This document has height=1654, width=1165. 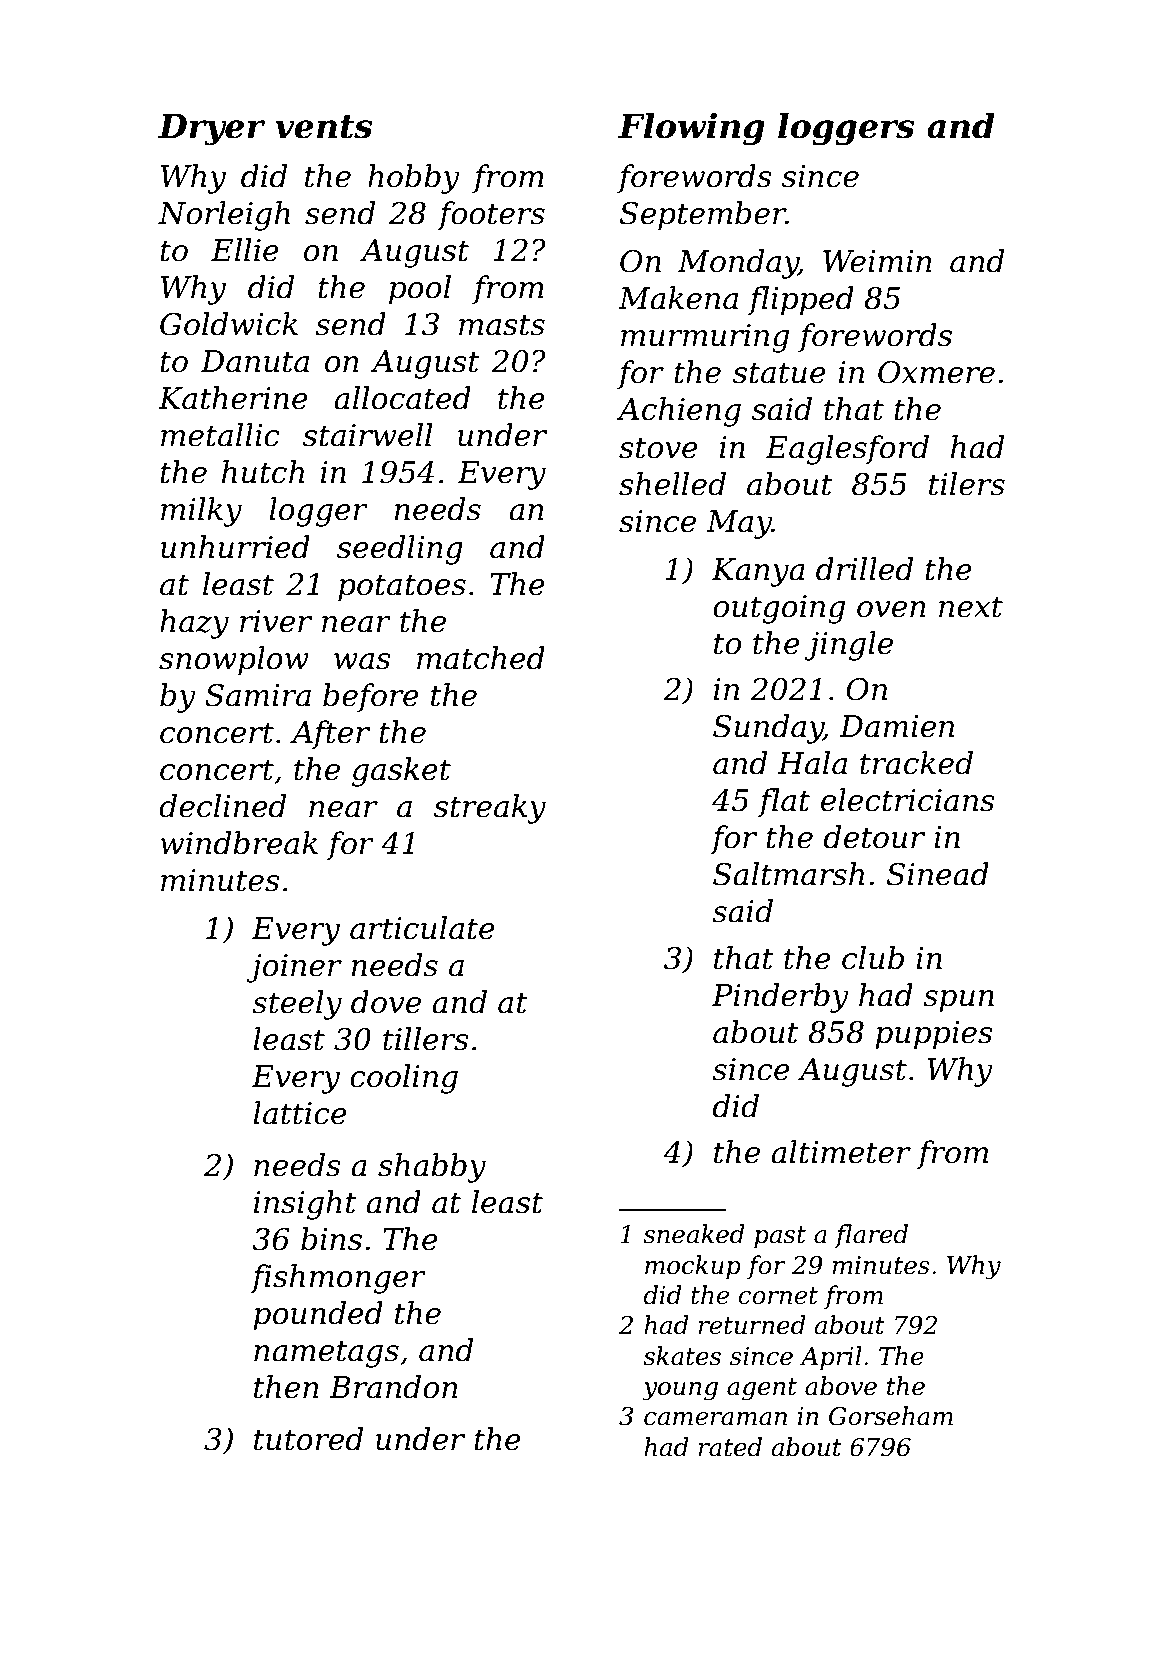 I want to click on Flowing, so click(x=691, y=129).
